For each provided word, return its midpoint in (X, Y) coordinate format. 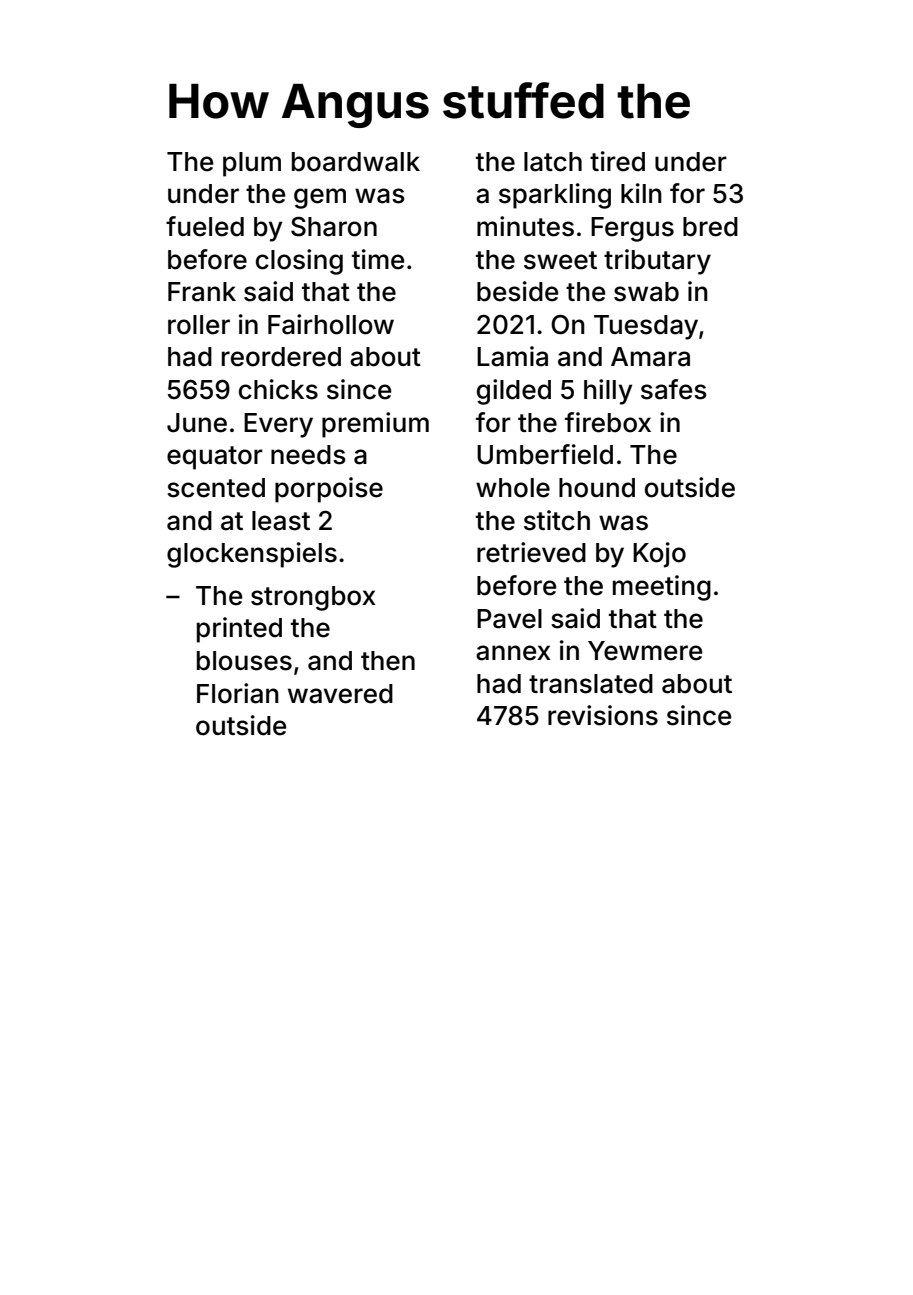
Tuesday (646, 327)
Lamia (512, 356)
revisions (603, 715)
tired (617, 161)
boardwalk (356, 162)
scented (216, 488)
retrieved (531, 552)
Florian (238, 693)
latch (553, 162)
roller (199, 325)
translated (591, 684)
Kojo (659, 555)
